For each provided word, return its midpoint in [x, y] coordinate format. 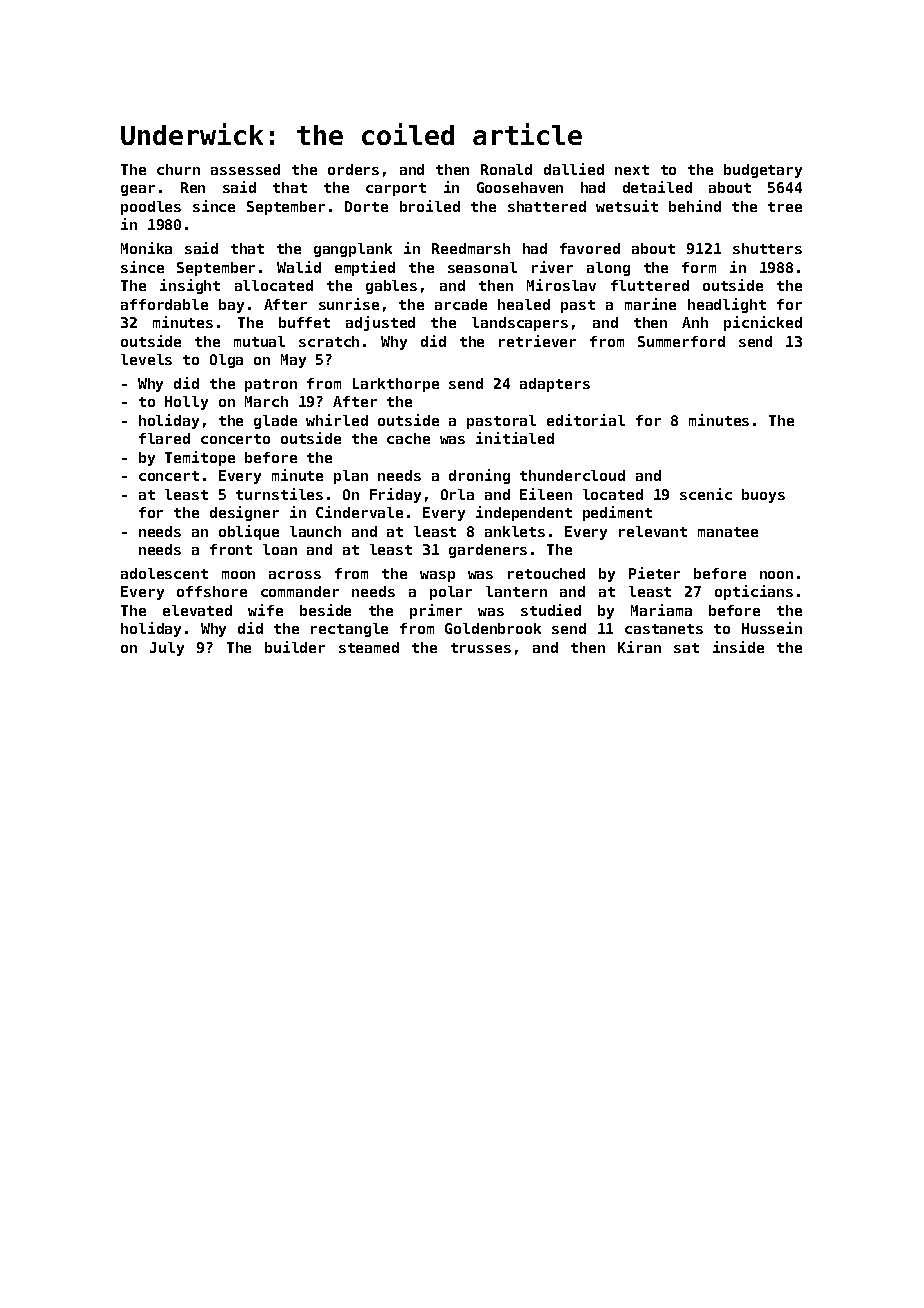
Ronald [506, 169]
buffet [304, 322]
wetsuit [627, 206]
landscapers [520, 324]
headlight [727, 305]
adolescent [164, 573]
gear [138, 190]
